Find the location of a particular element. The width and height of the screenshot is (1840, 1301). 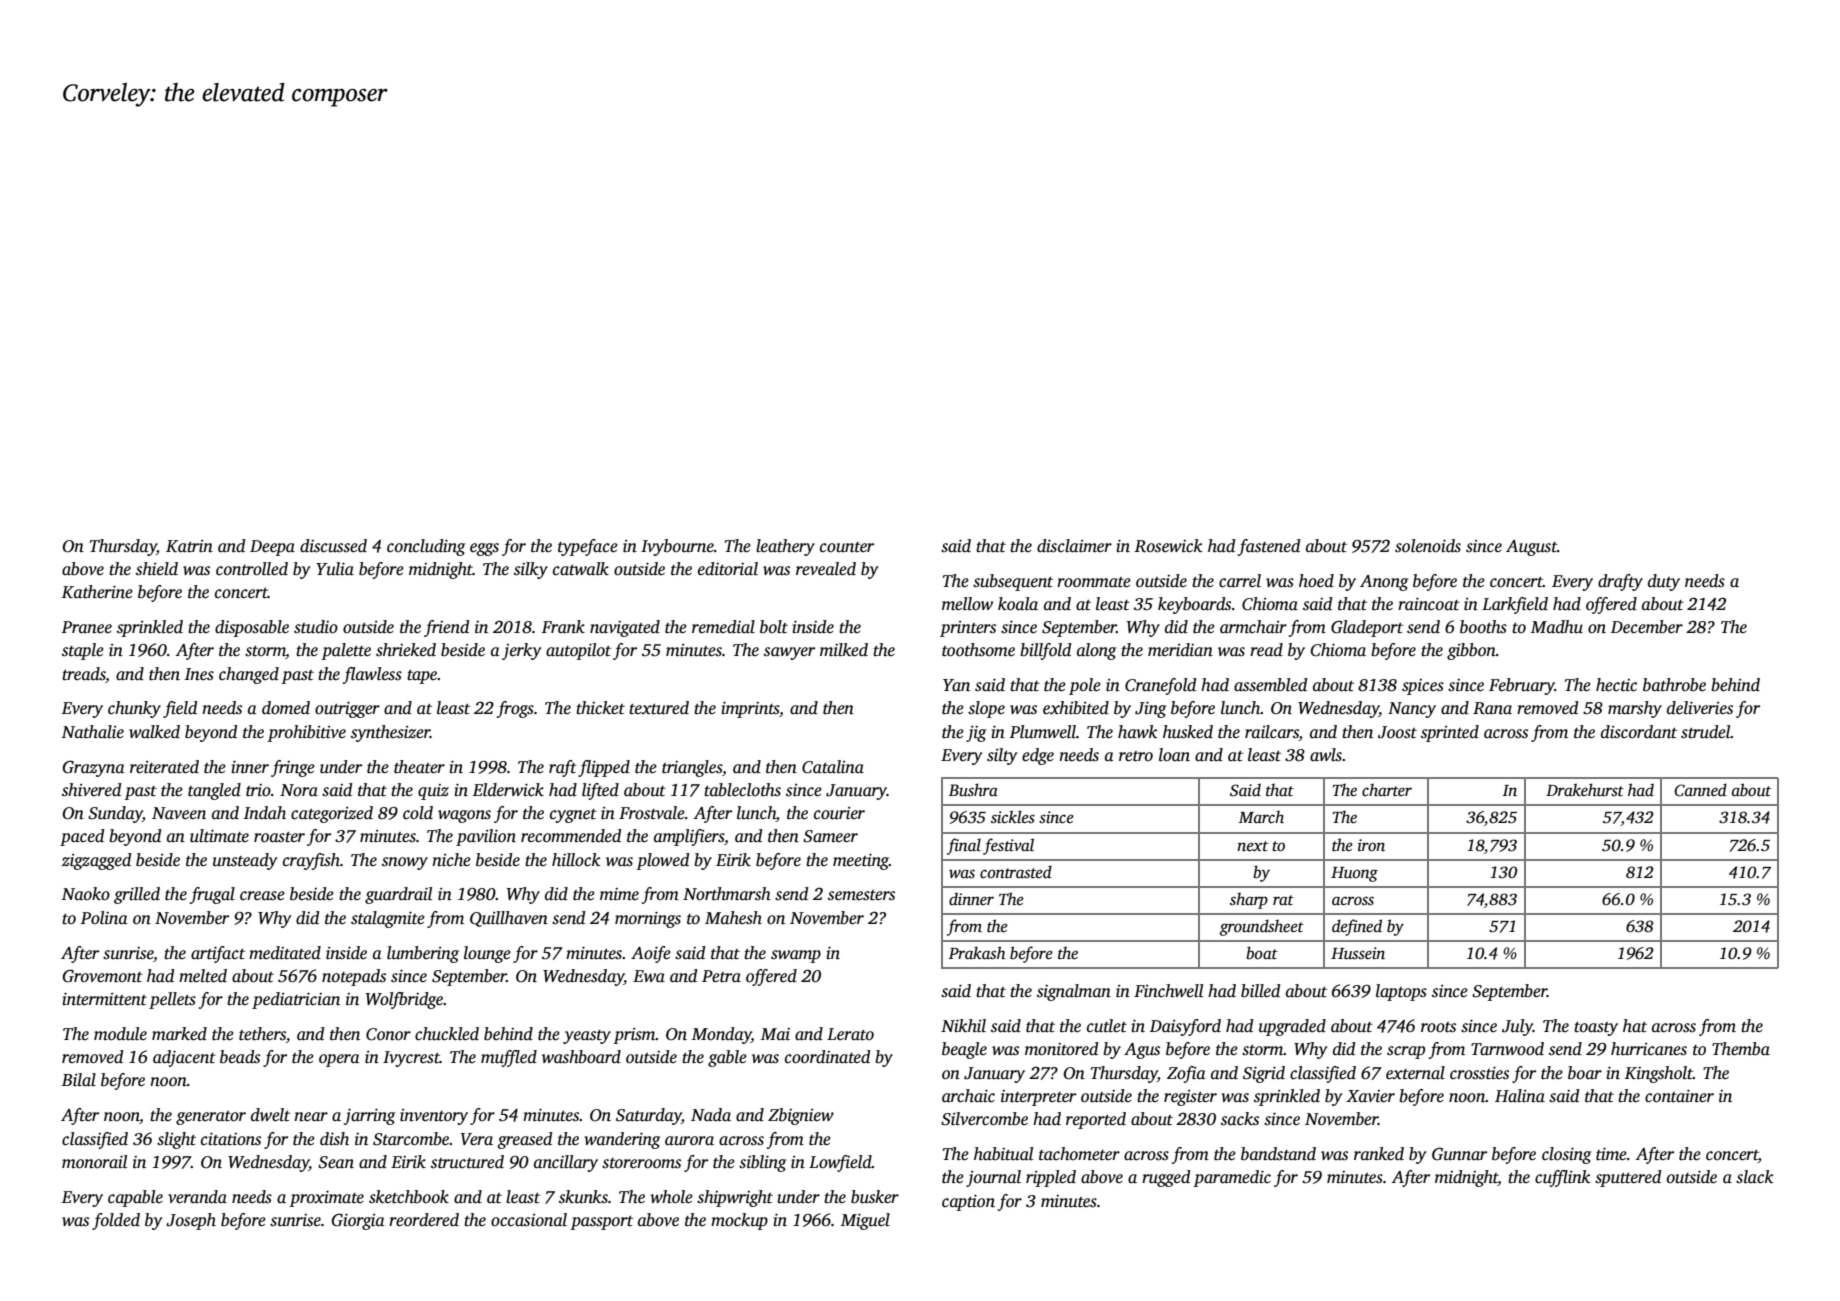

August is located at coordinates (1531, 548).
